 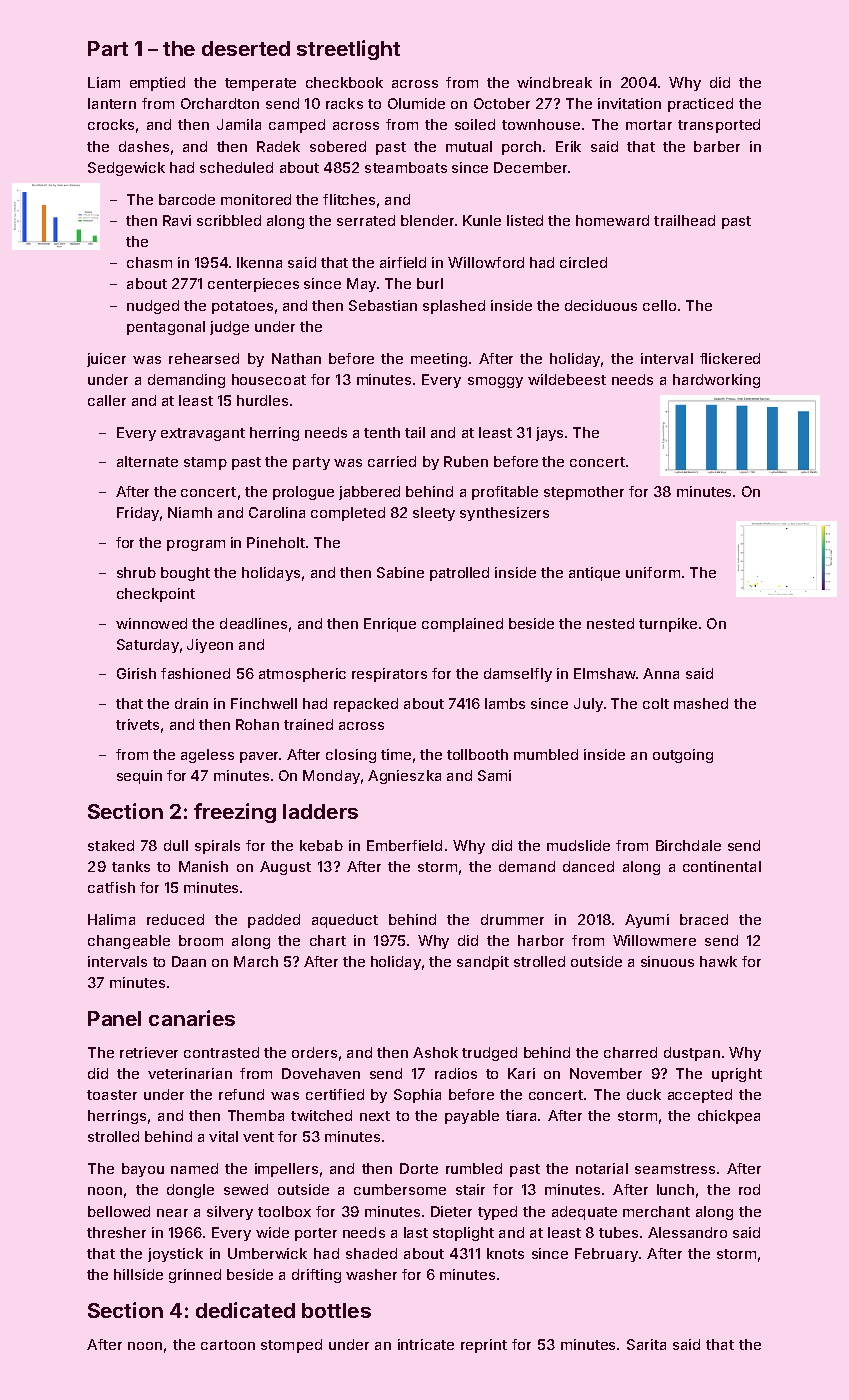 What do you see at coordinates (192, 1018) in the page?
I see `canaries` at bounding box center [192, 1018].
